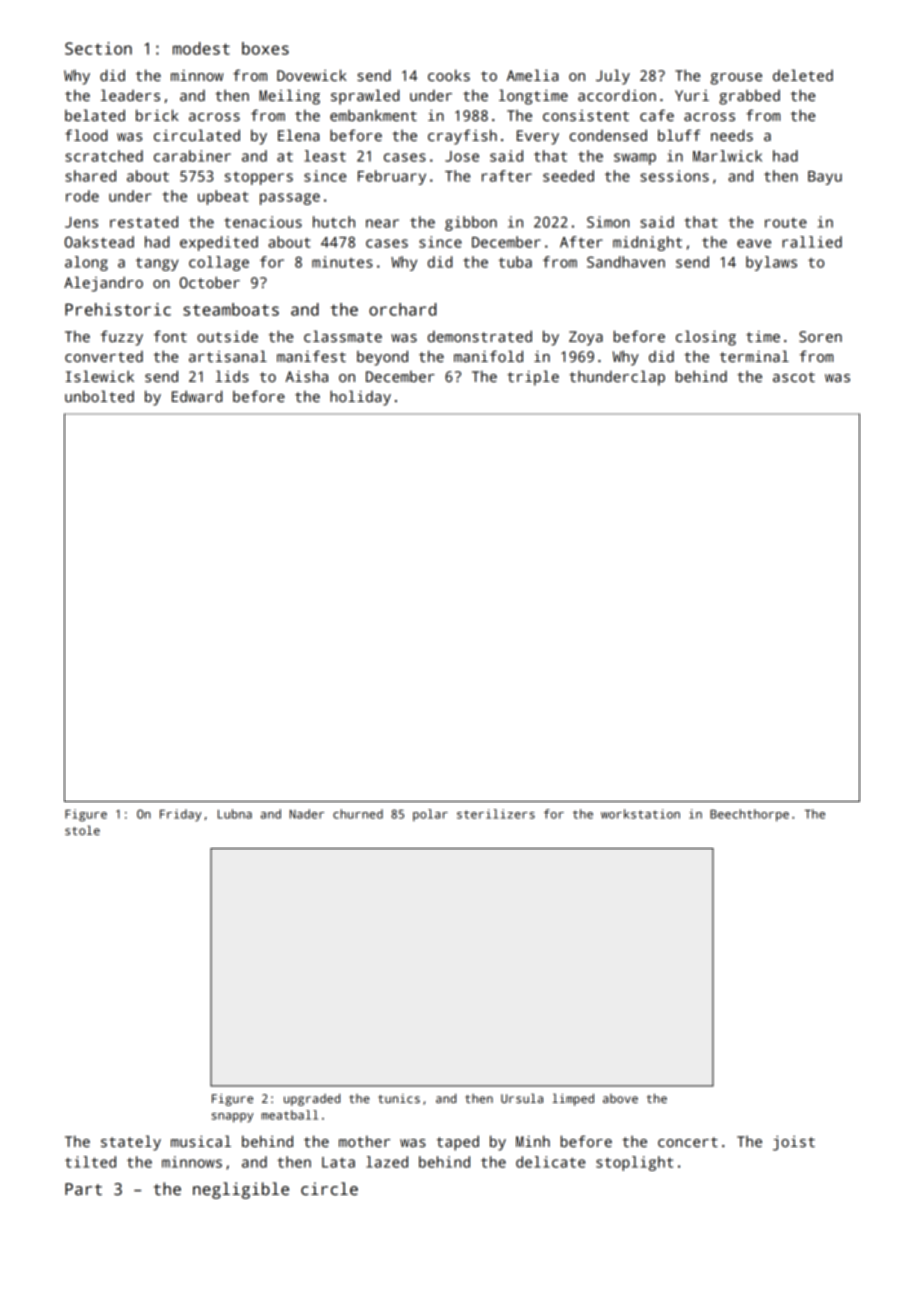 This image has width=924, height=1308. I want to click on stately, so click(131, 1143).
